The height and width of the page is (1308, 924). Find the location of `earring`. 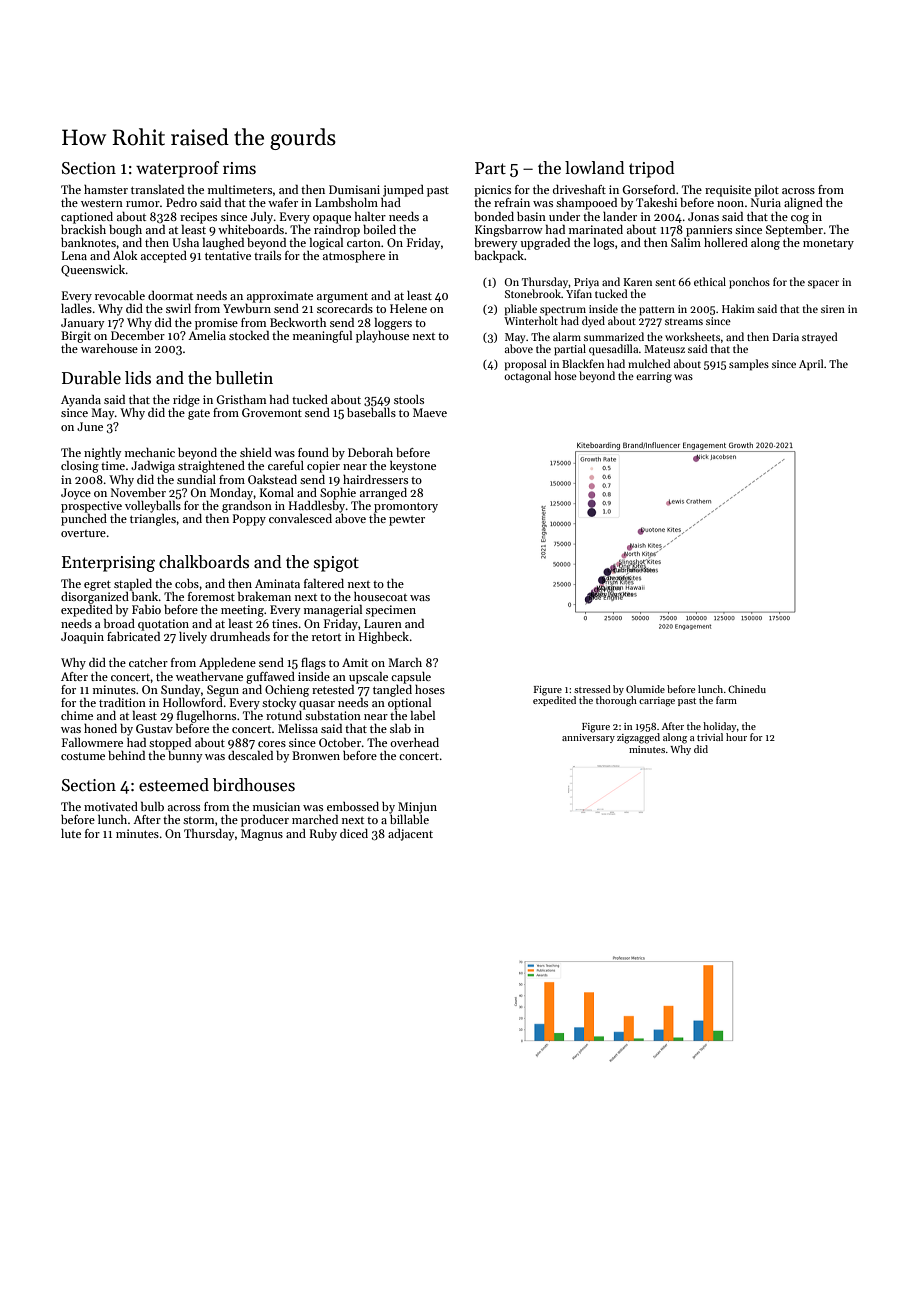

earring is located at coordinates (654, 377).
